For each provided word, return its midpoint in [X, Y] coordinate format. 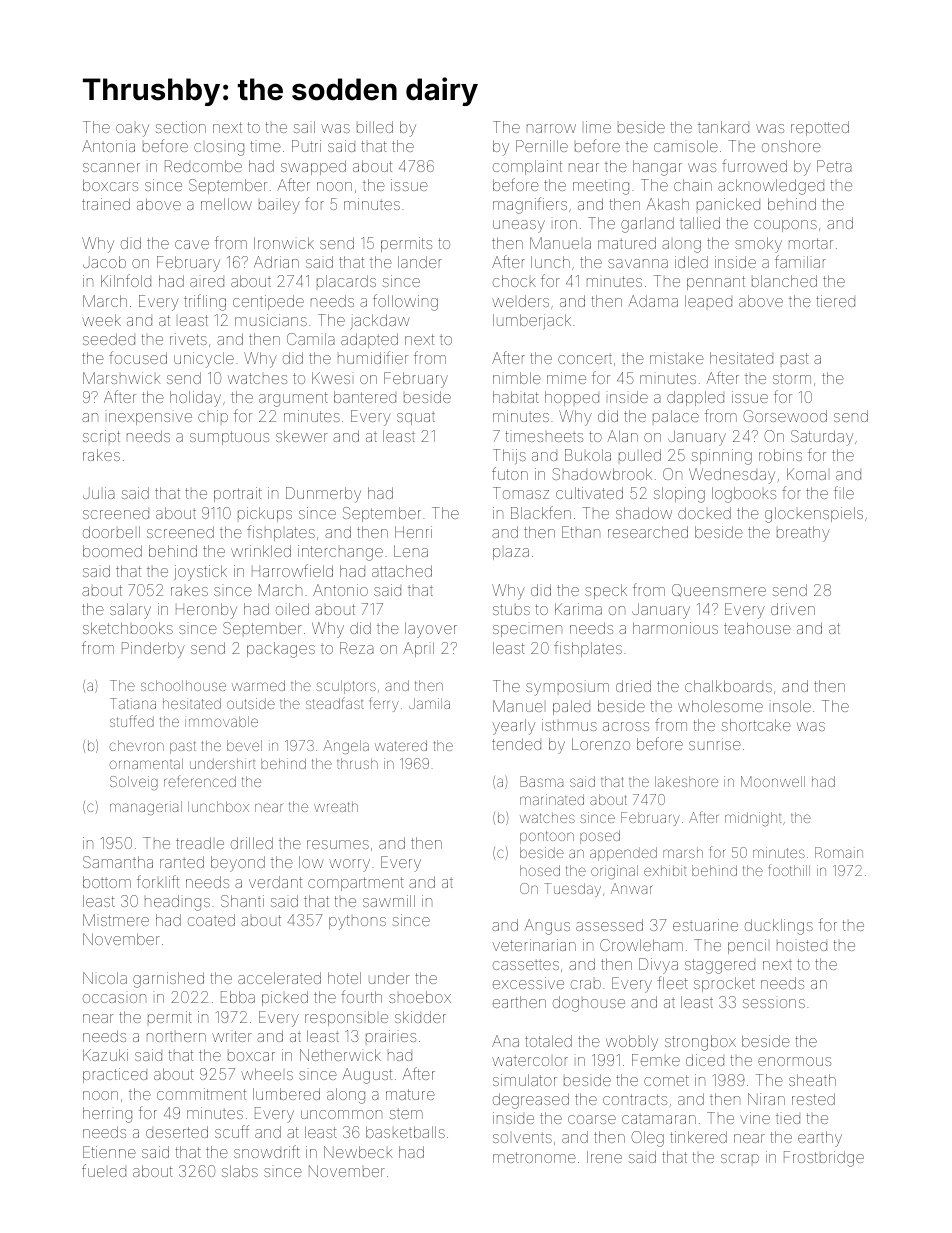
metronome [534, 1157]
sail [304, 127]
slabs [240, 1171]
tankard [723, 127]
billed [375, 127]
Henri [413, 532]
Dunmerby [323, 495]
